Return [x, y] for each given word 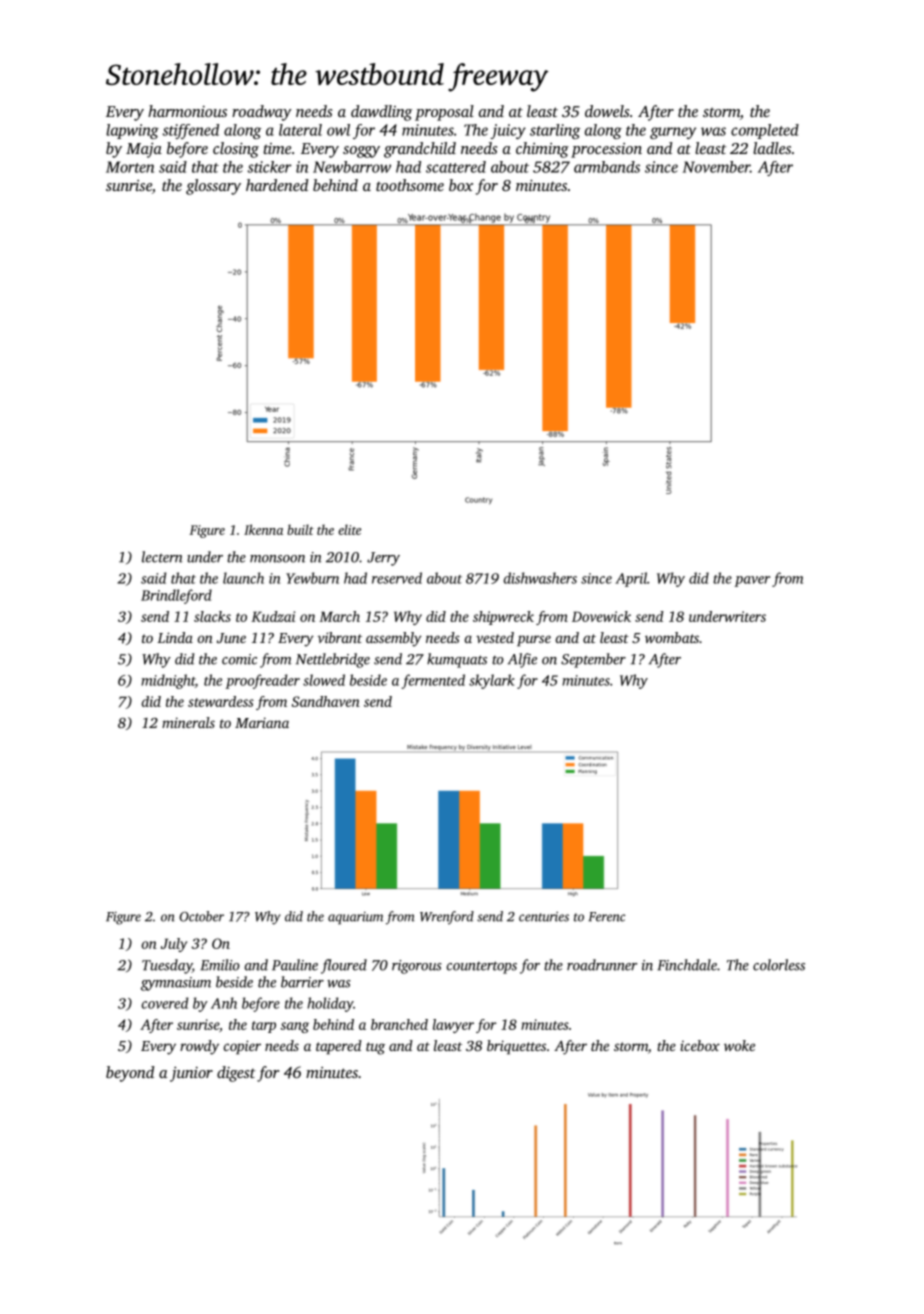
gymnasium [176, 984]
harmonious [187, 111]
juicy [508, 131]
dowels [607, 111]
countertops [482, 967]
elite [349, 529]
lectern [162, 557]
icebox [700, 1045]
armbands [607, 167]
